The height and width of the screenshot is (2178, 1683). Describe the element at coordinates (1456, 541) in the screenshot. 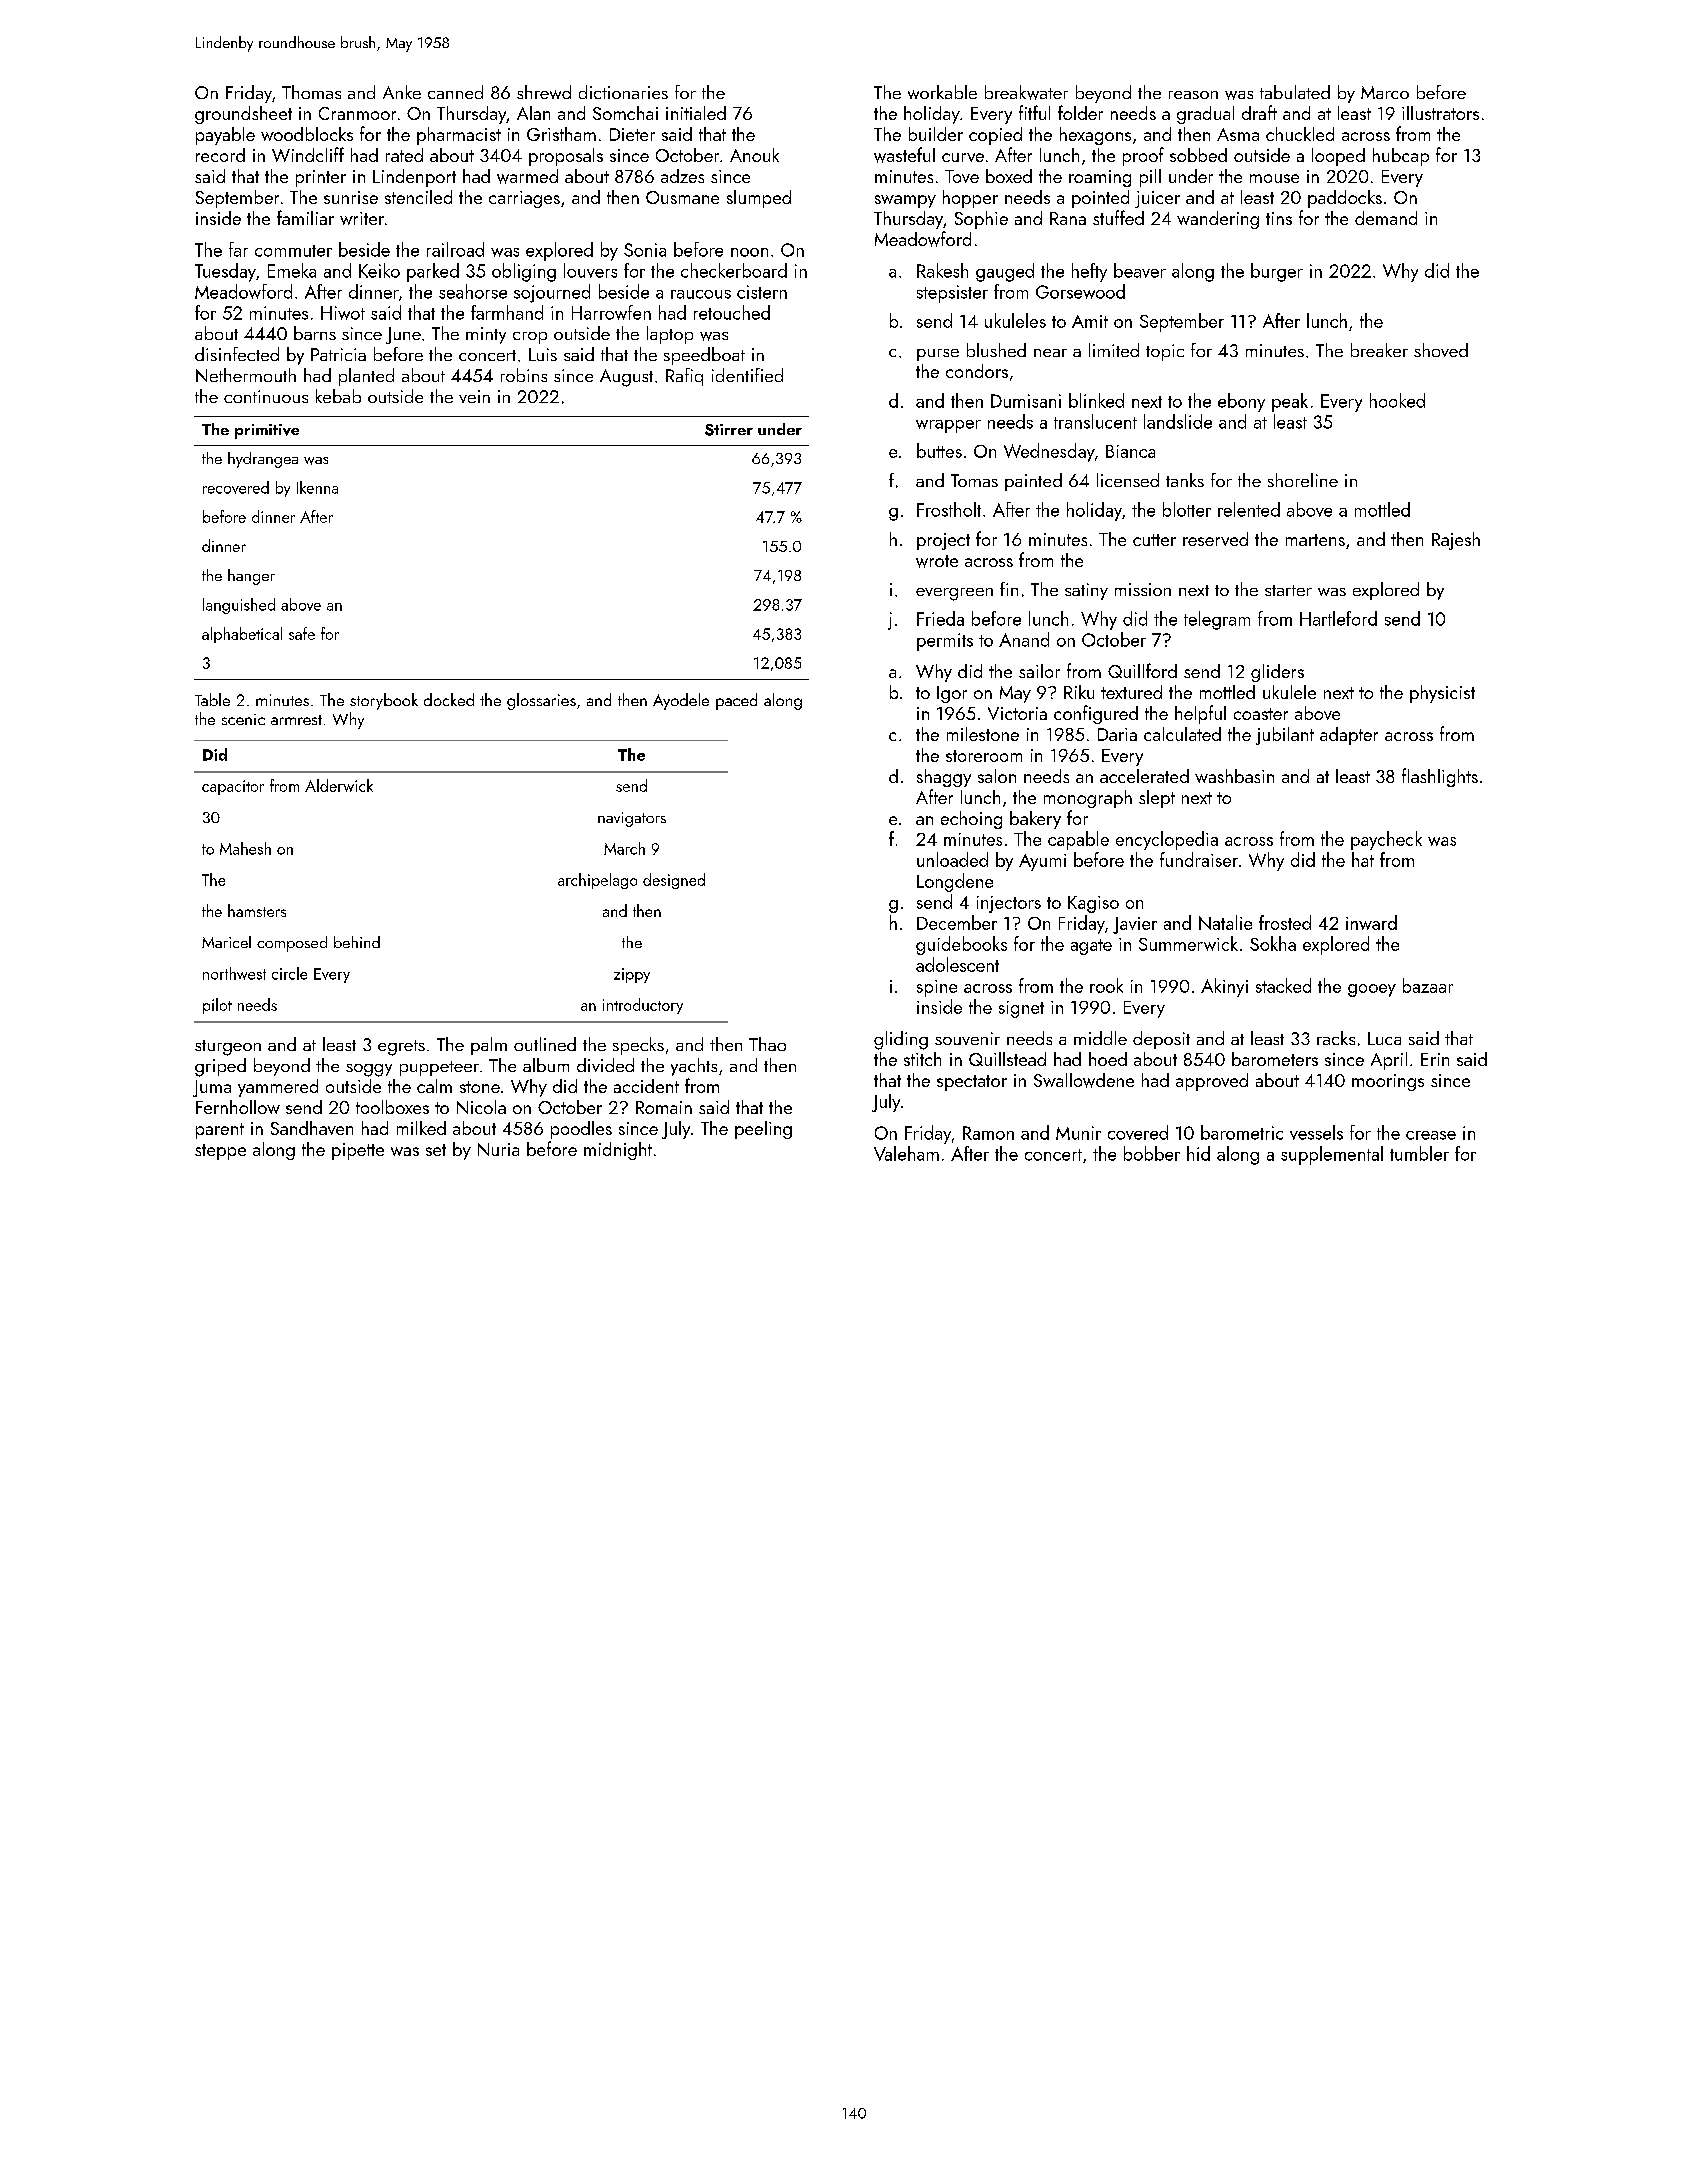

I see `Rajesh` at that location.
